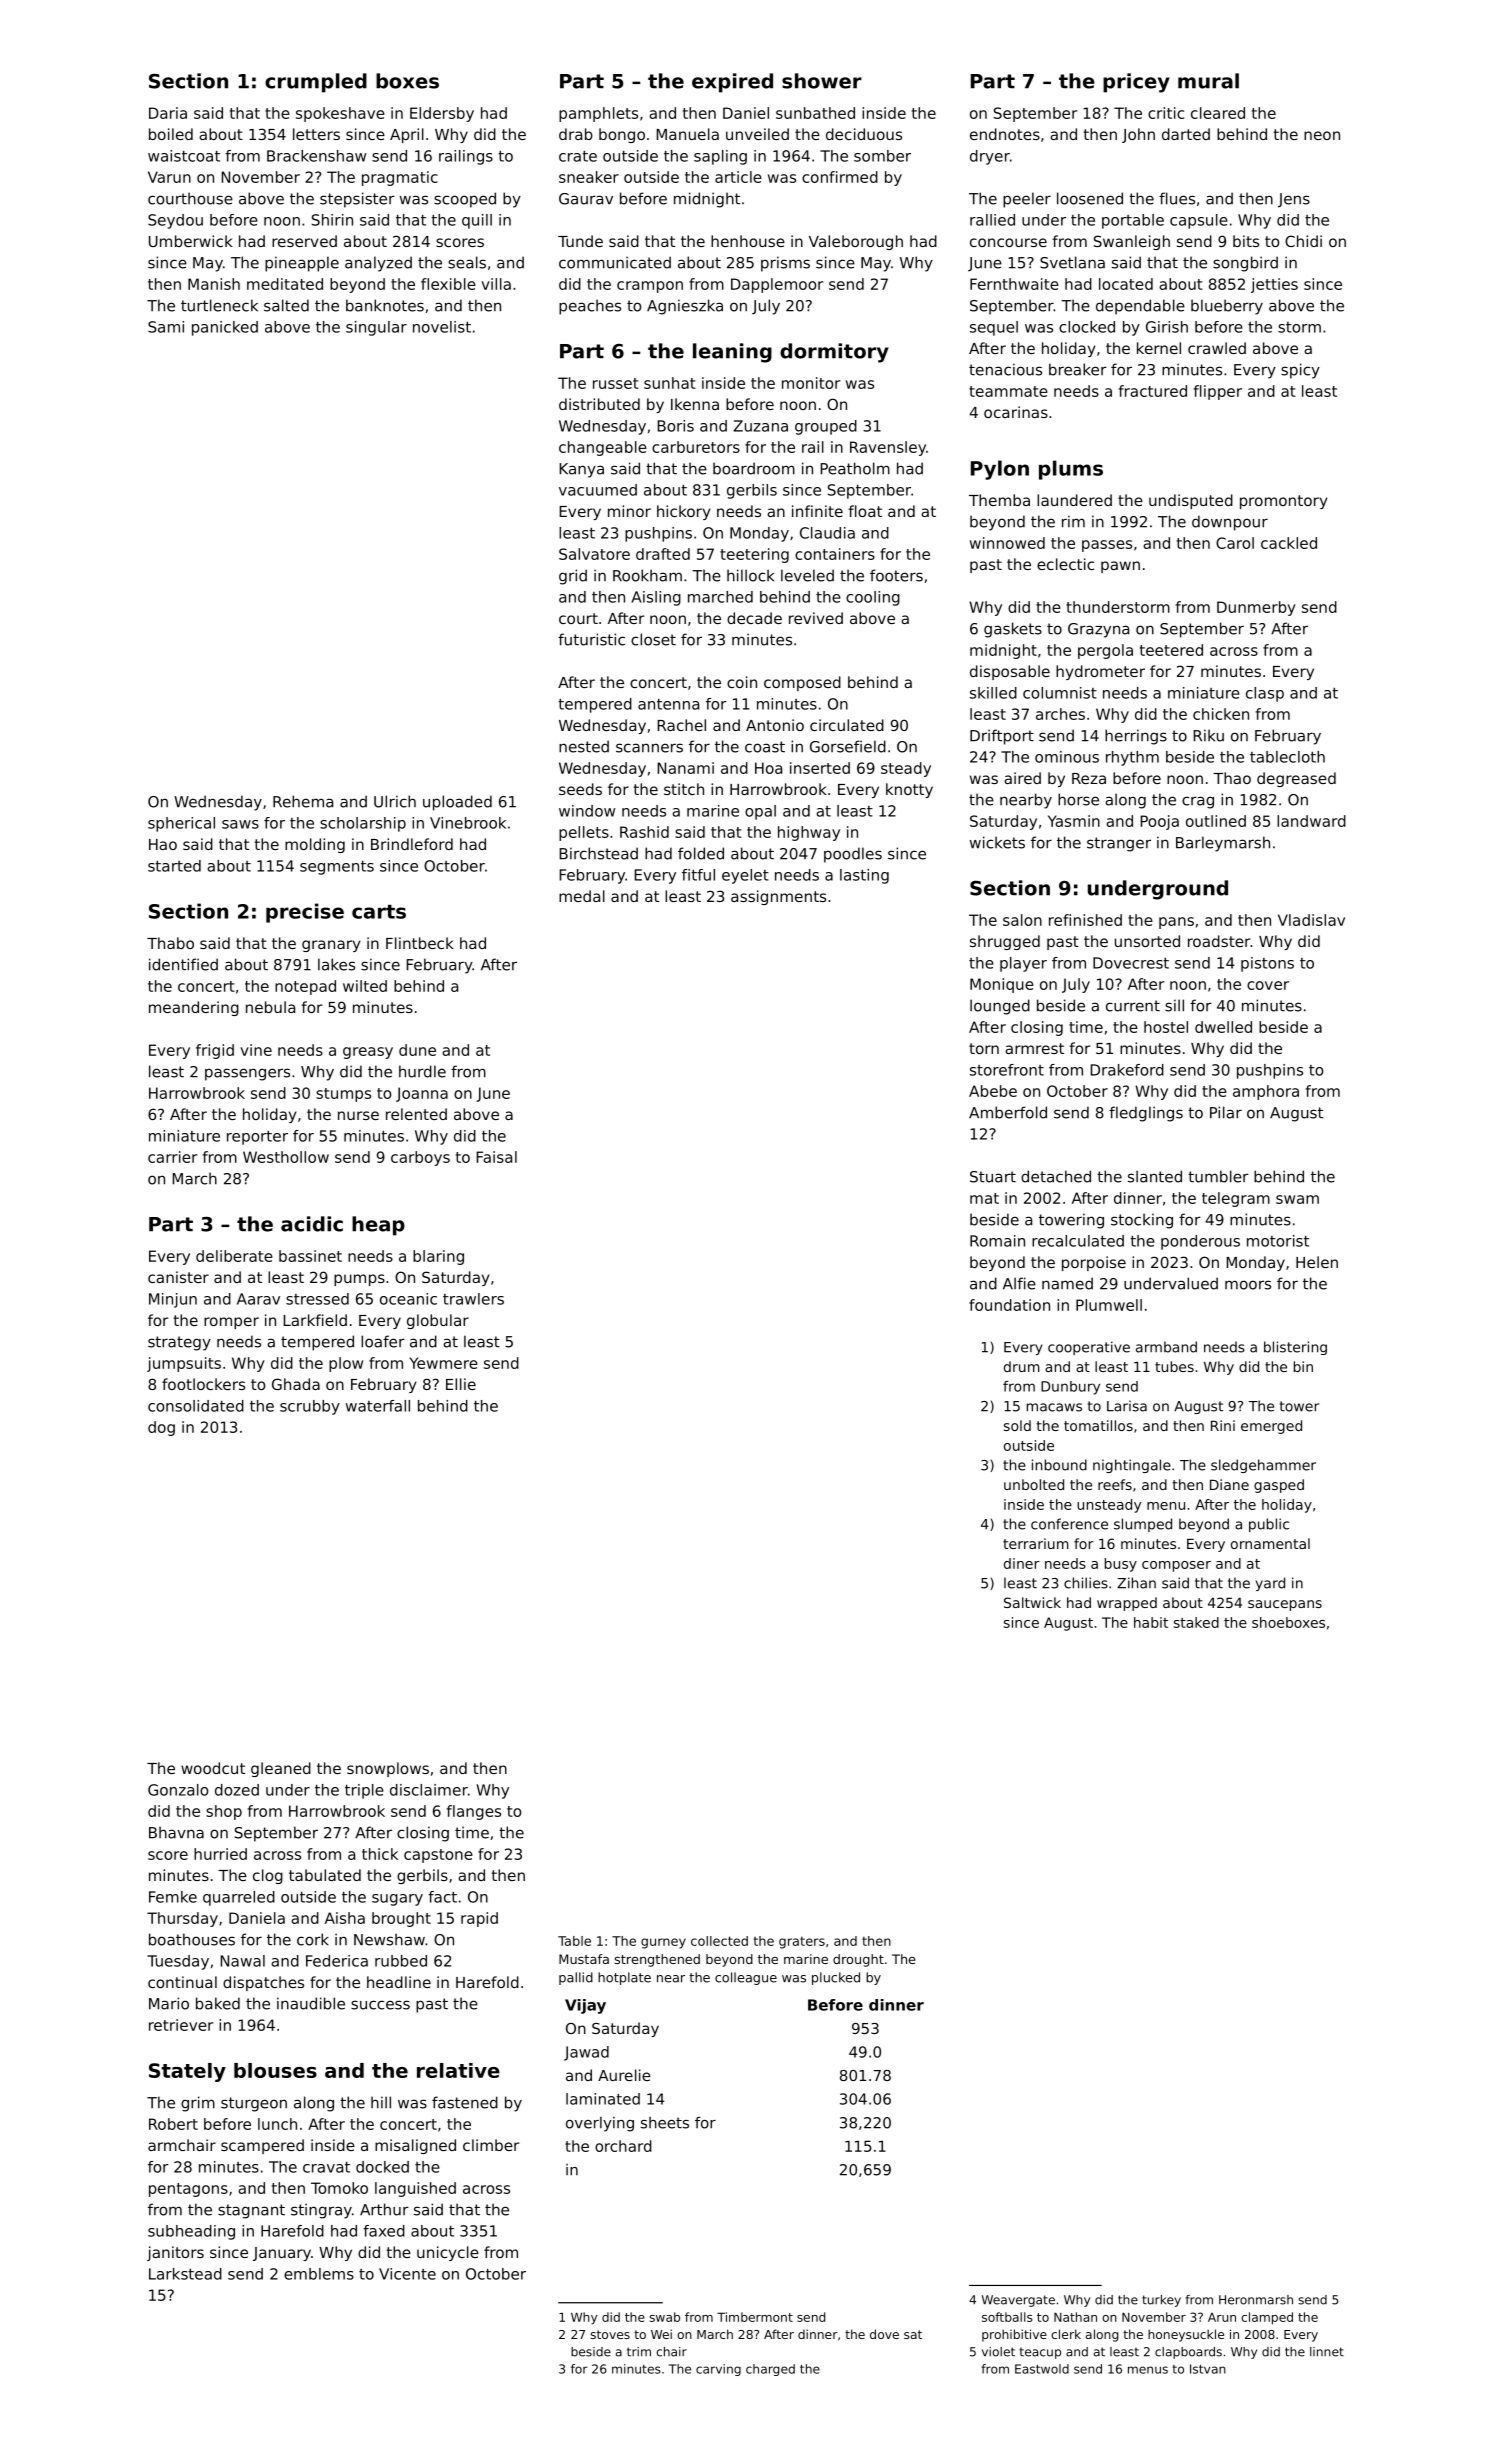 This image has width=1496, height=2464. Describe the element at coordinates (179, 1343) in the image. I see `strategy` at that location.
